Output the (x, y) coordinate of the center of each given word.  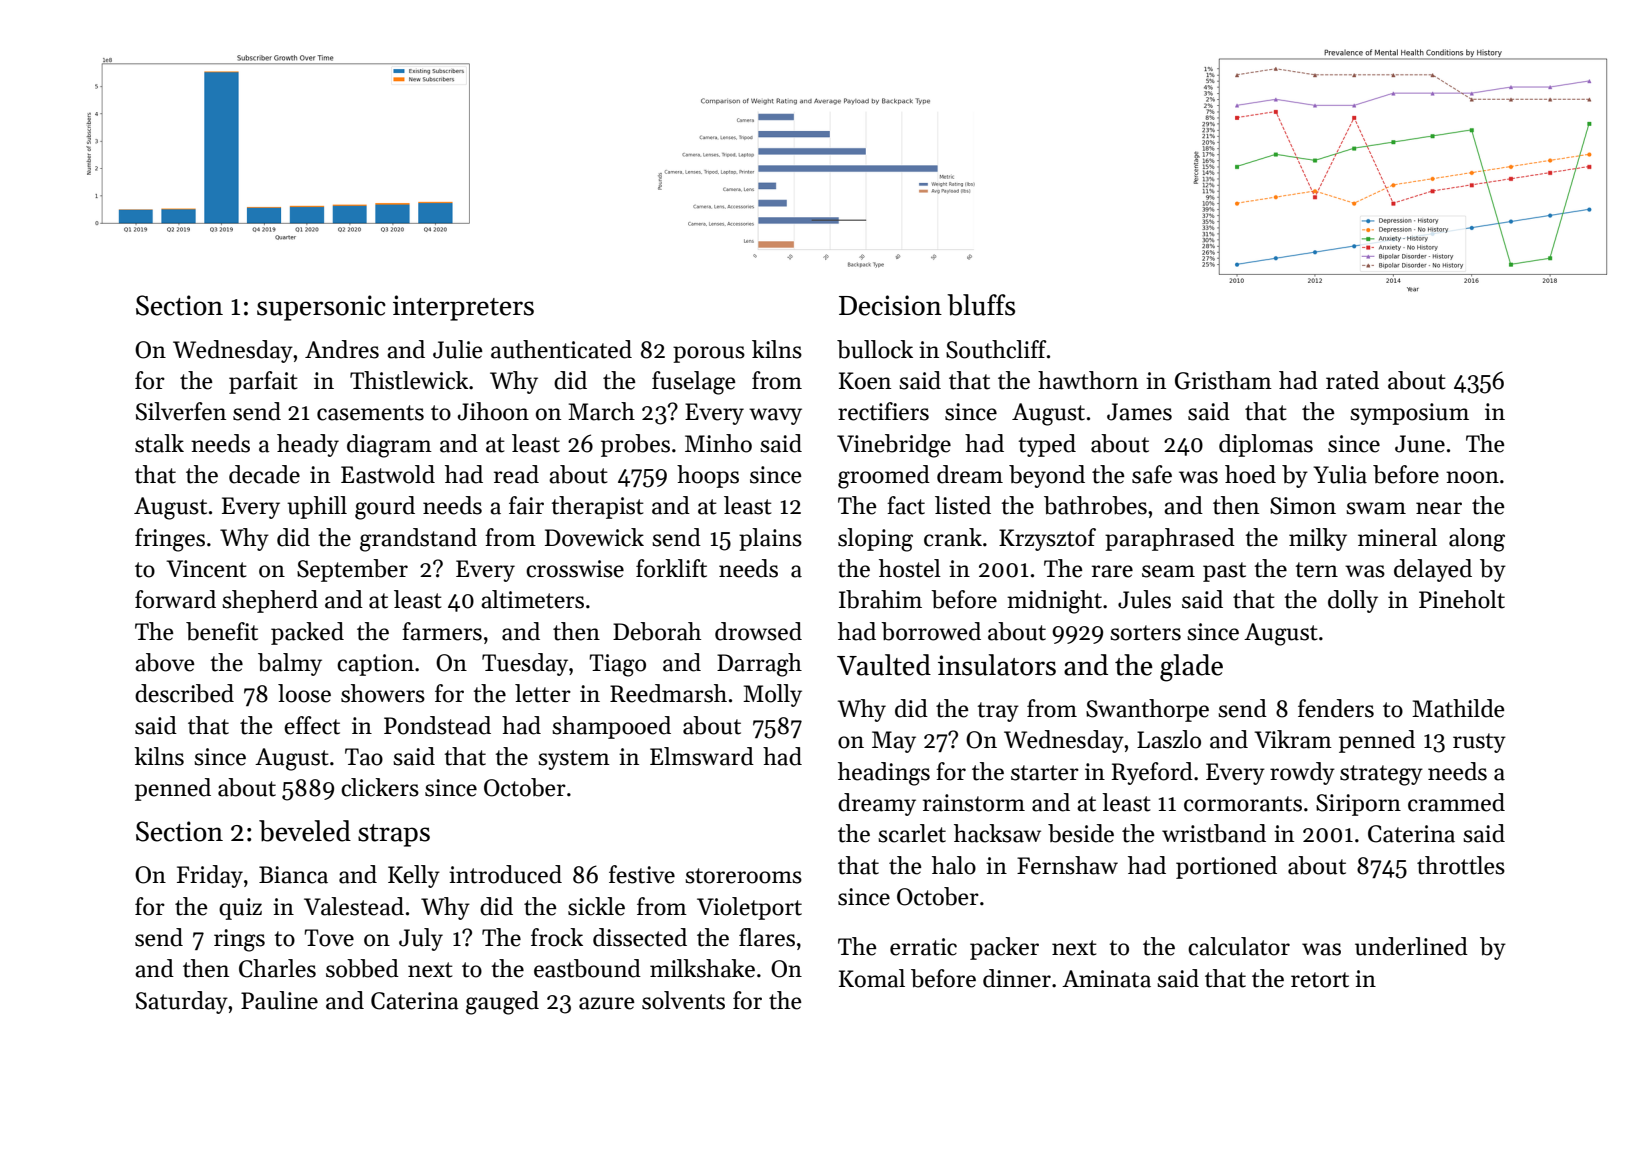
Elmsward (702, 756)
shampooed (611, 727)
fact (906, 505)
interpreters (463, 308)
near (1439, 508)
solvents (683, 1000)
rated (1352, 380)
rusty (1479, 743)
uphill (317, 507)
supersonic (321, 308)
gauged (502, 1003)
